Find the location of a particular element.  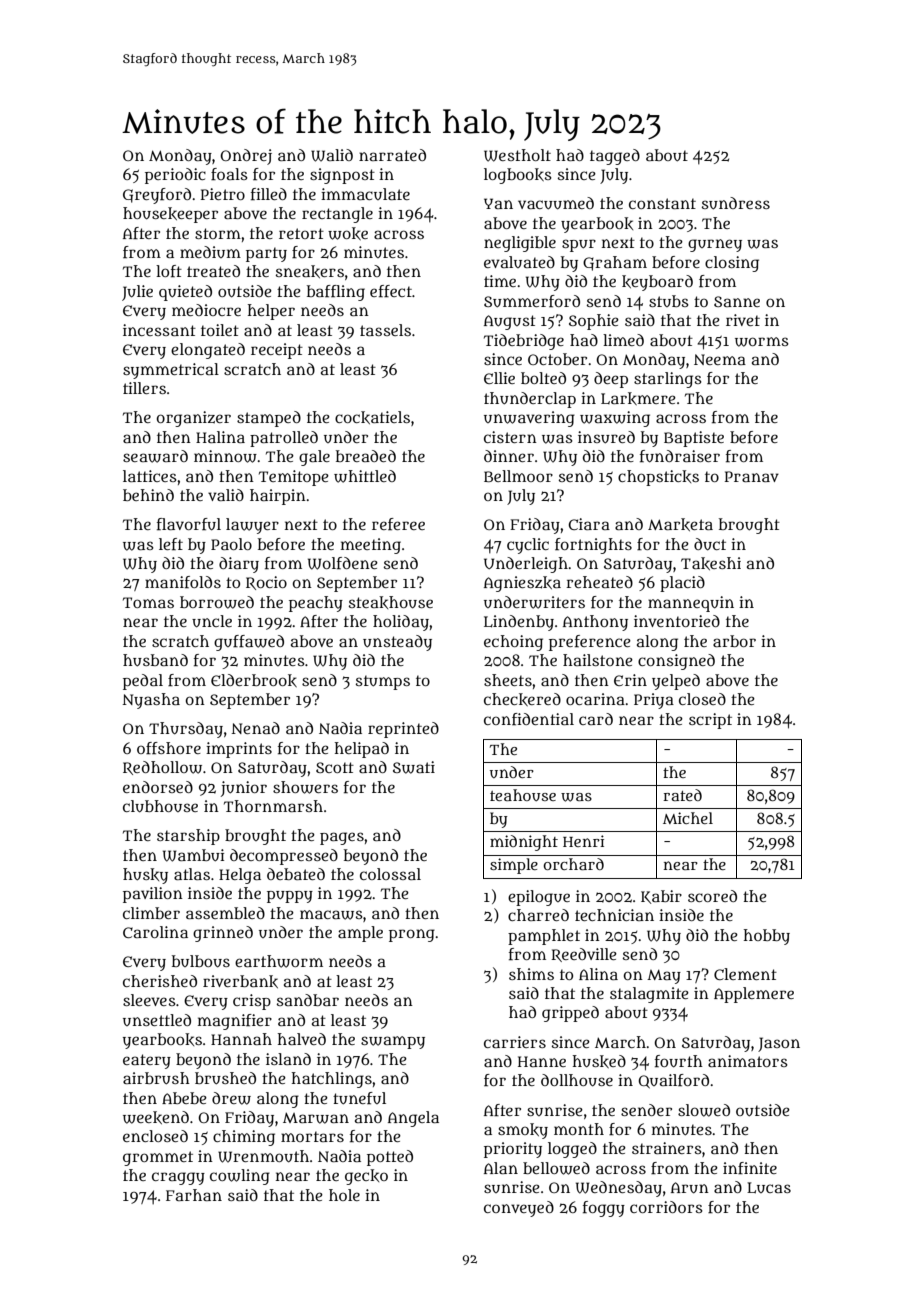

cowling is located at coordinates (240, 1177).
